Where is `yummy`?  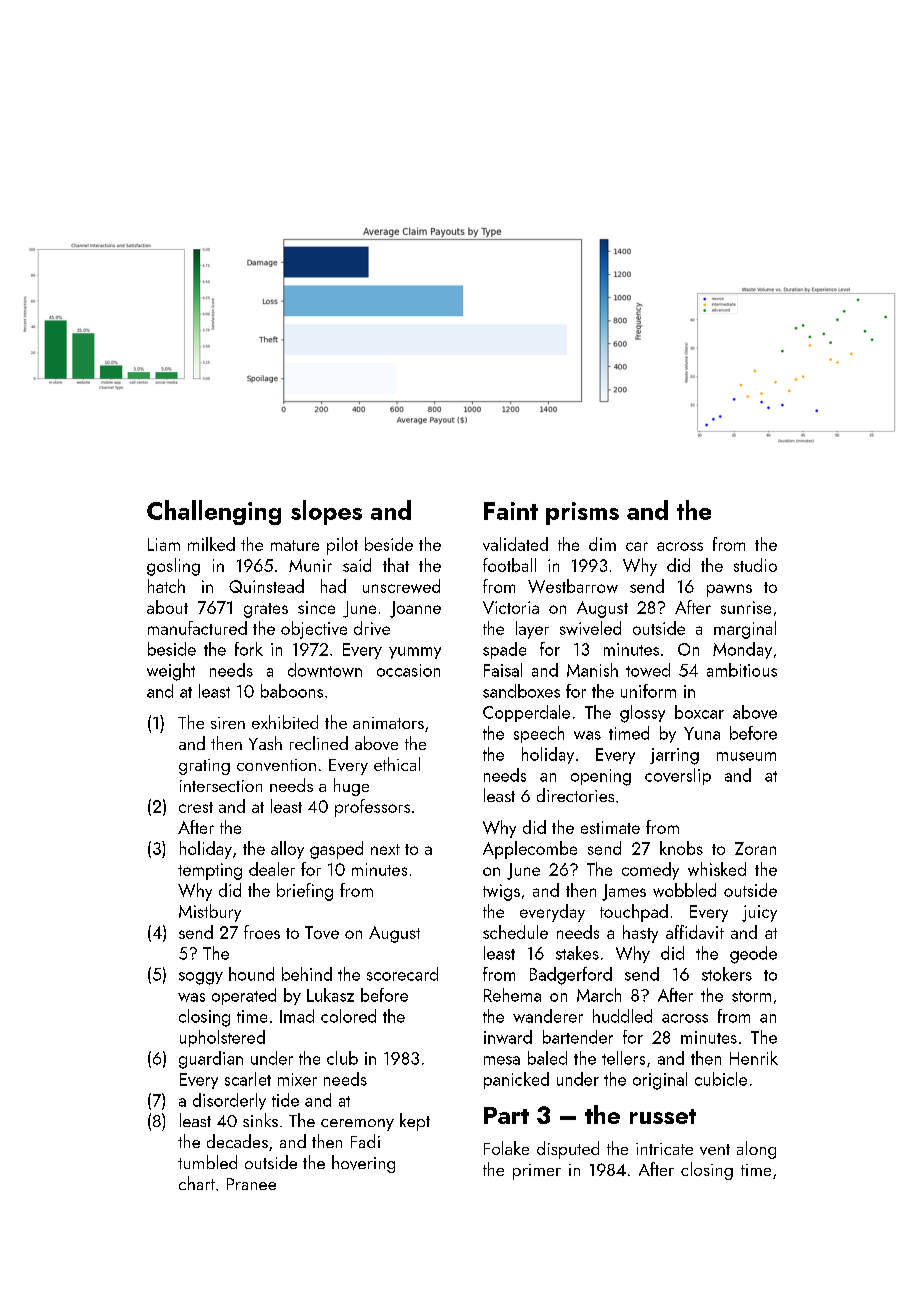 yummy is located at coordinates (415, 653).
